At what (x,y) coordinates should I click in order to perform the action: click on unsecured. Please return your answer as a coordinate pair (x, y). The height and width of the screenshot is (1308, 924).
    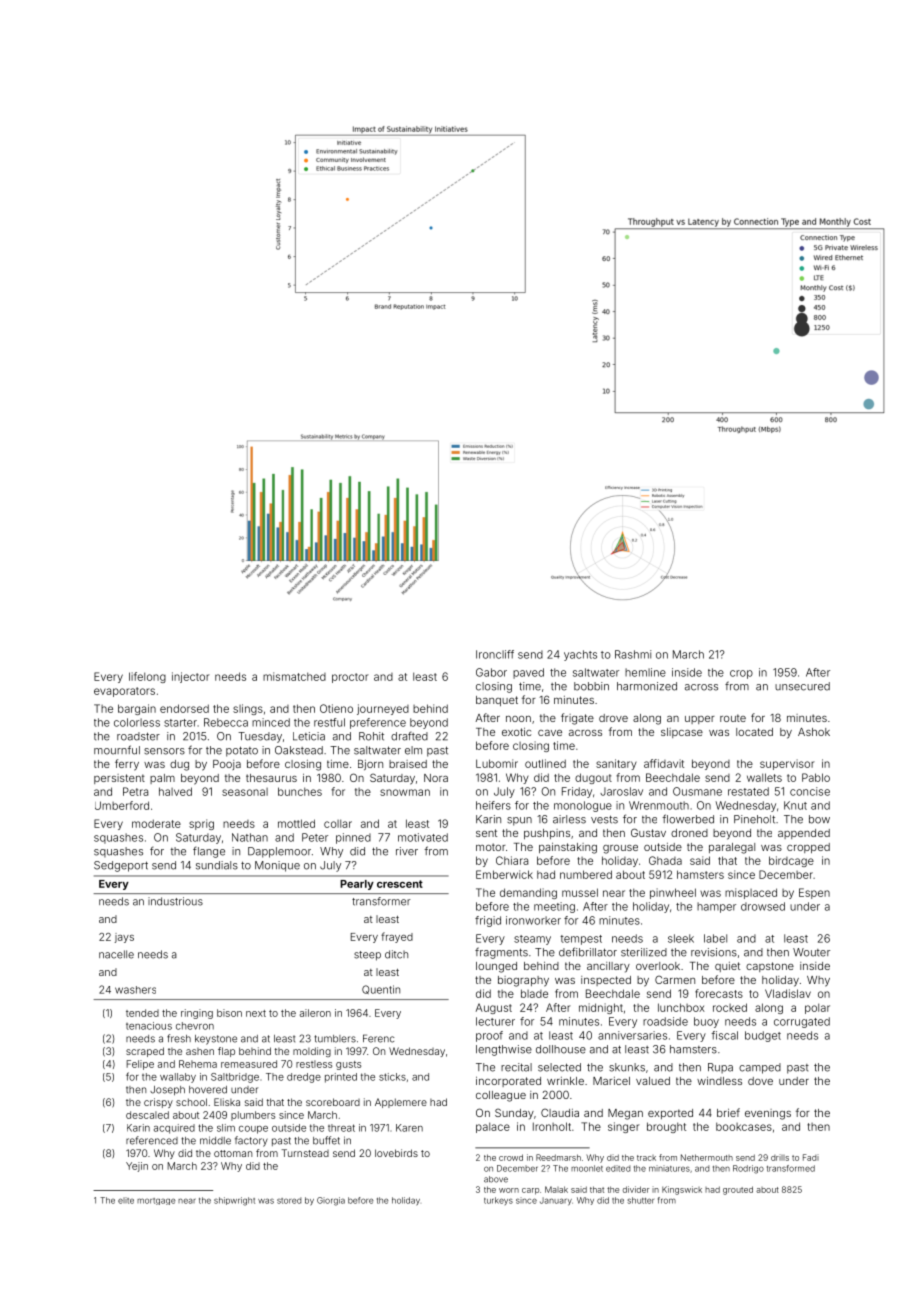
    Looking at the image, I should click on (802, 686).
